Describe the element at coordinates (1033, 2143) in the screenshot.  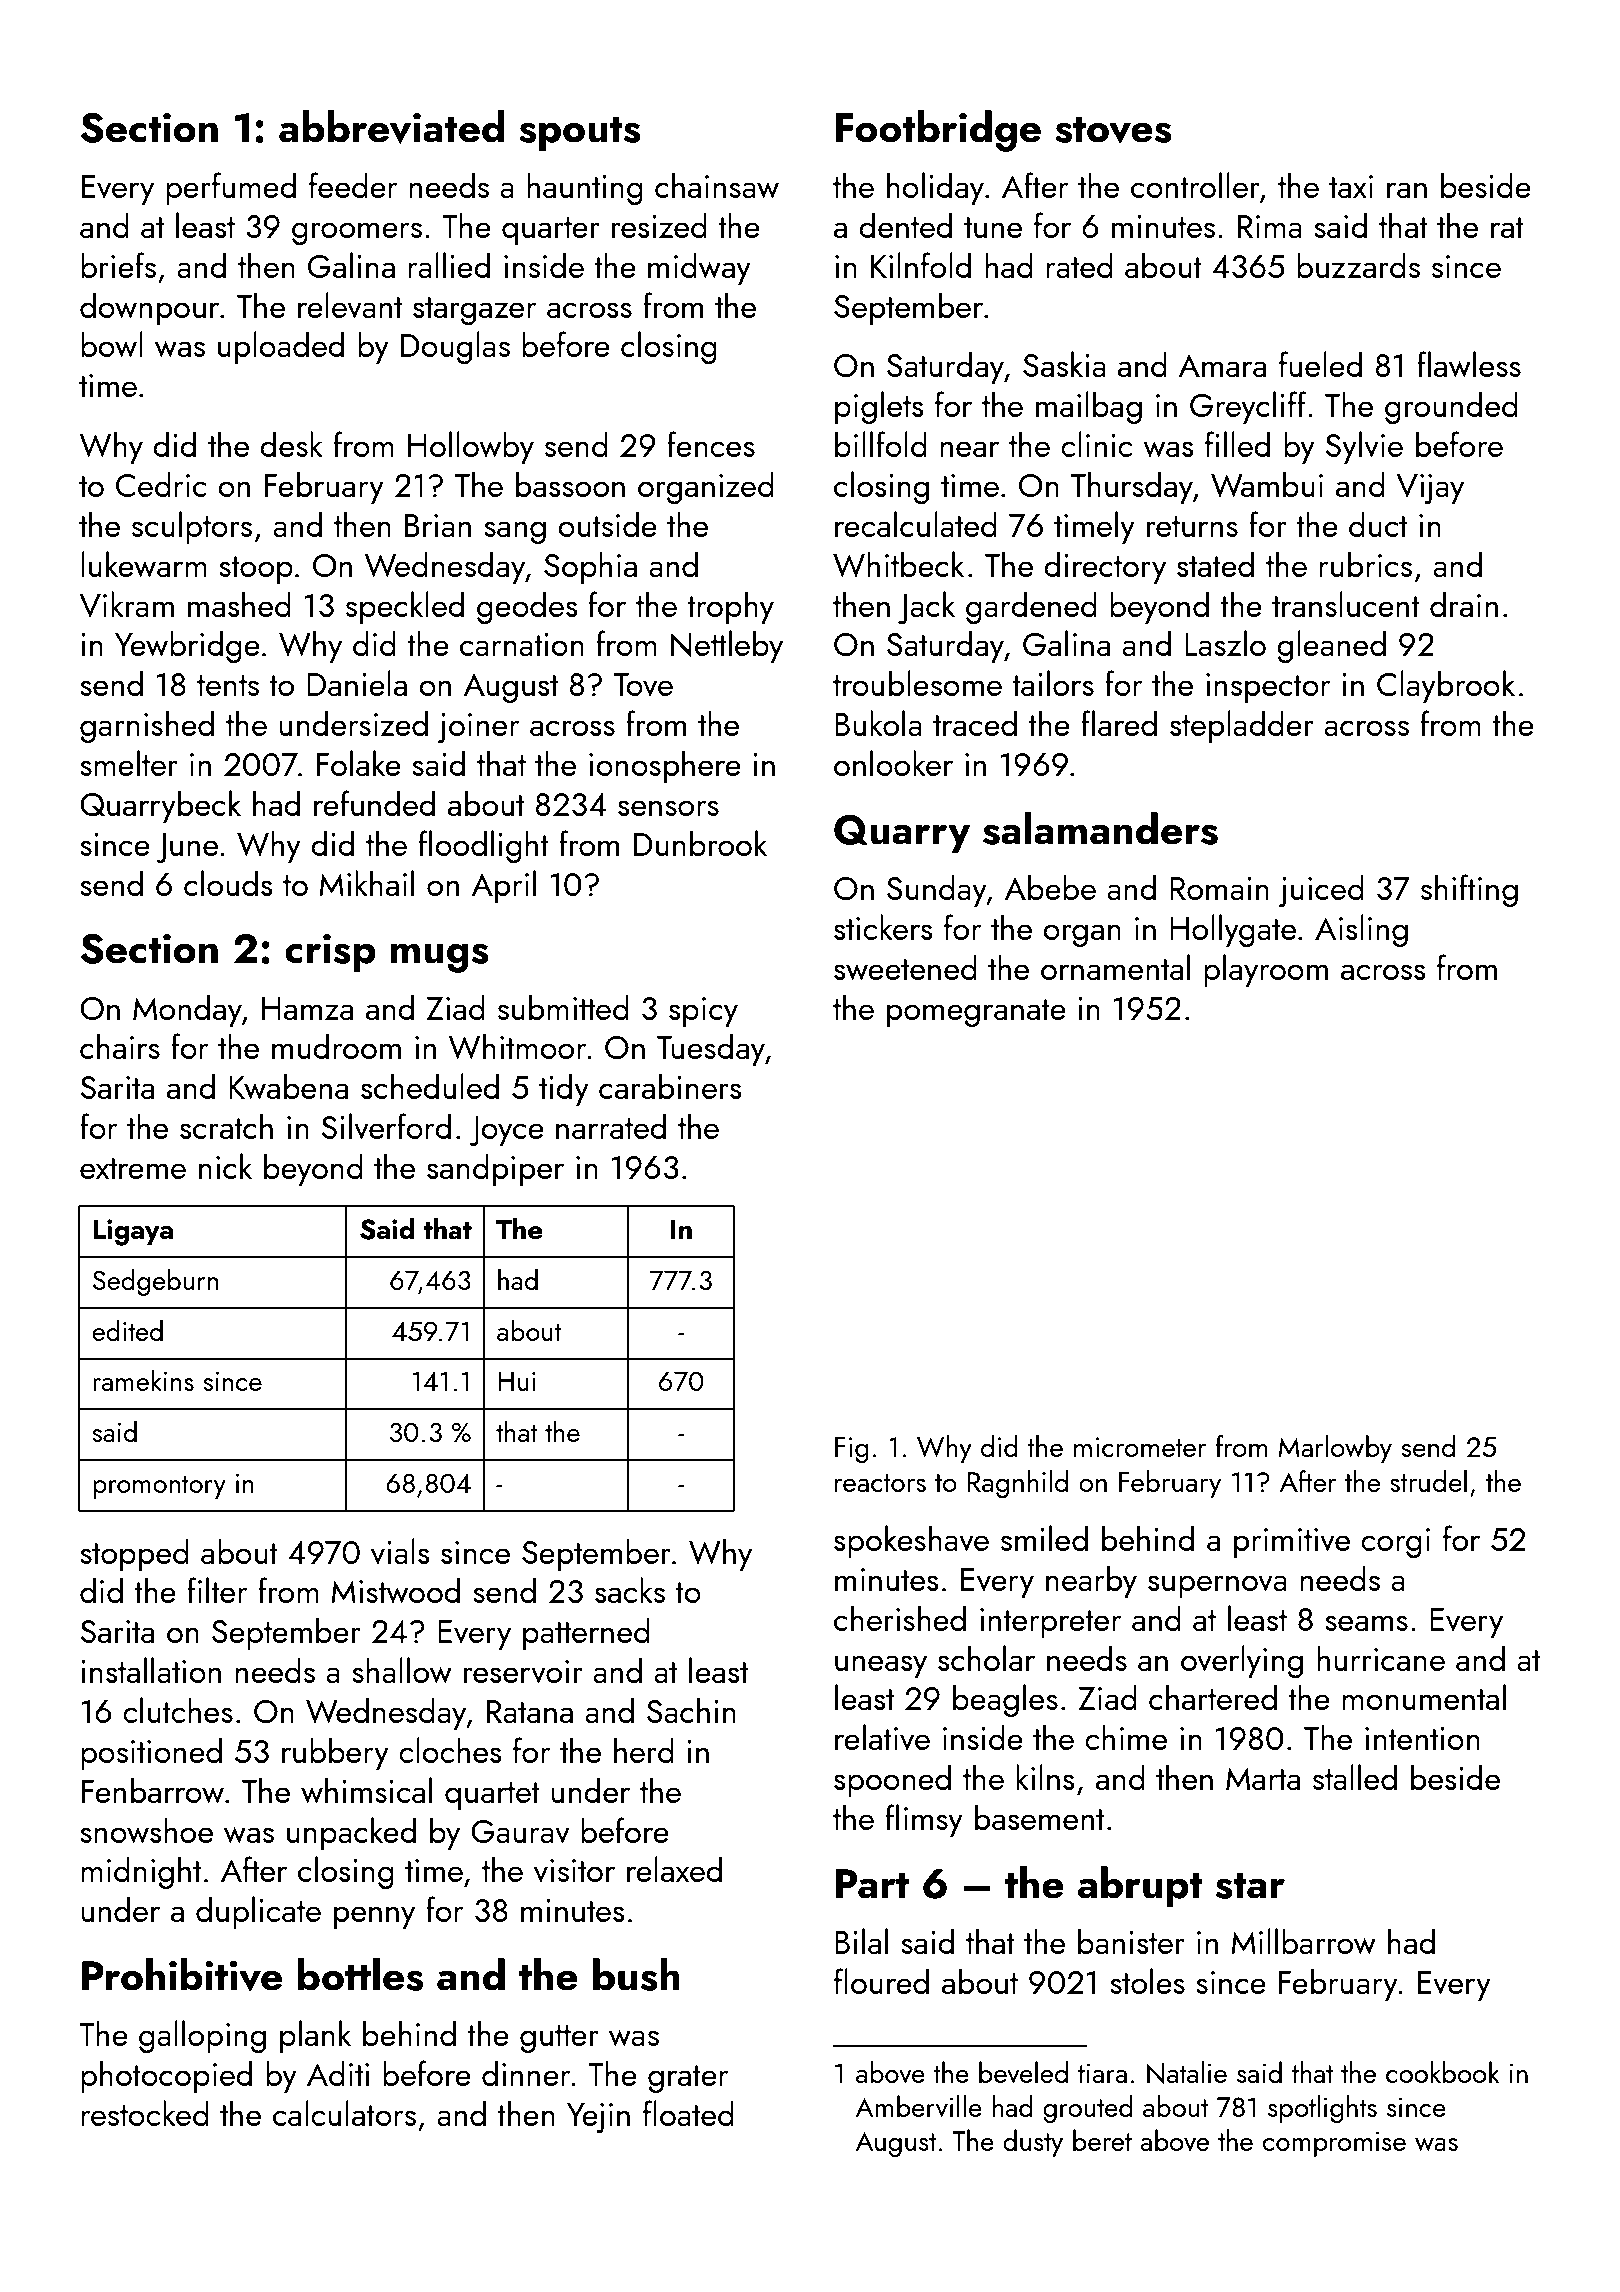
I see `dusty` at that location.
